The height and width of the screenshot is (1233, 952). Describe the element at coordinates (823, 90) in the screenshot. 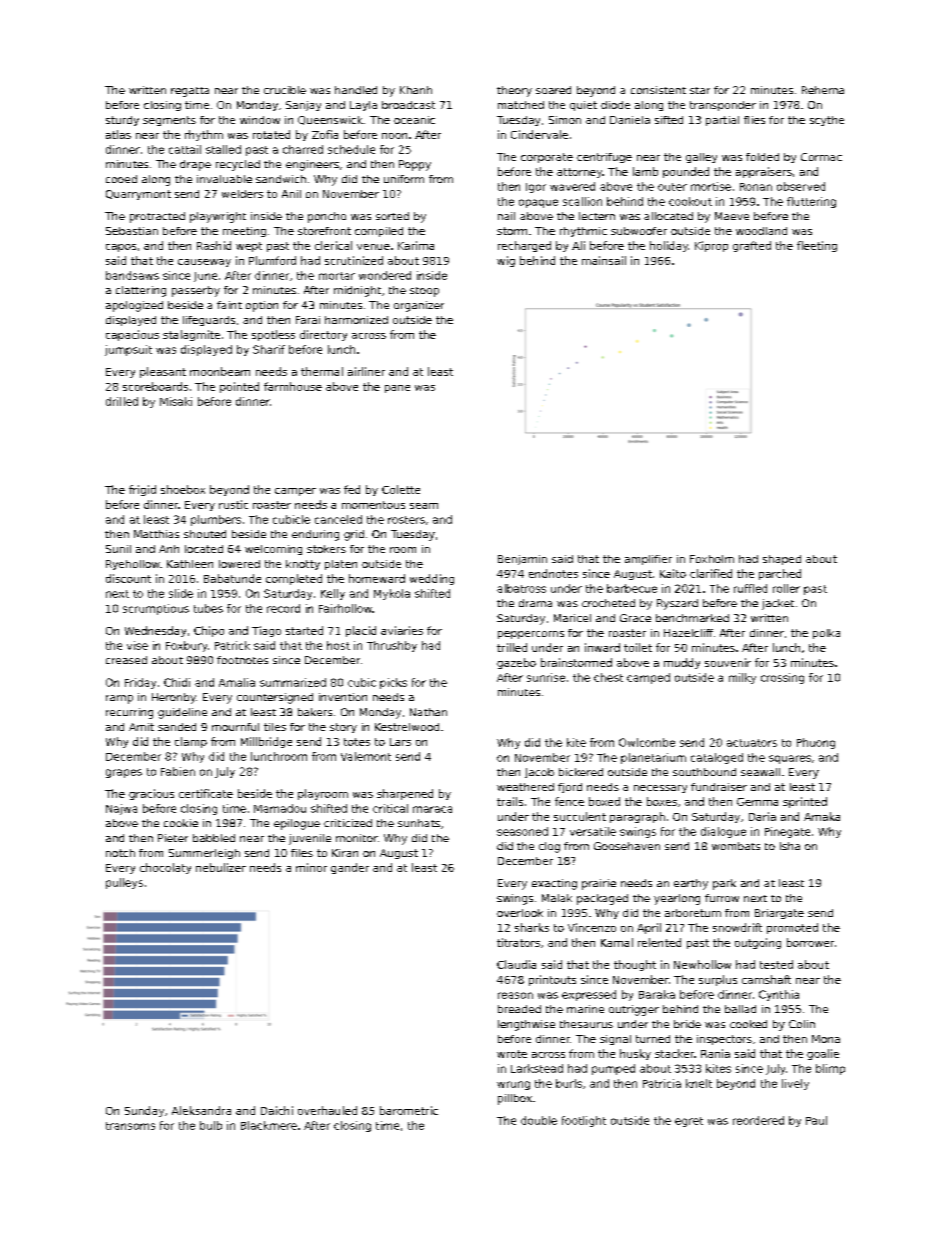

I see `Rehema` at that location.
